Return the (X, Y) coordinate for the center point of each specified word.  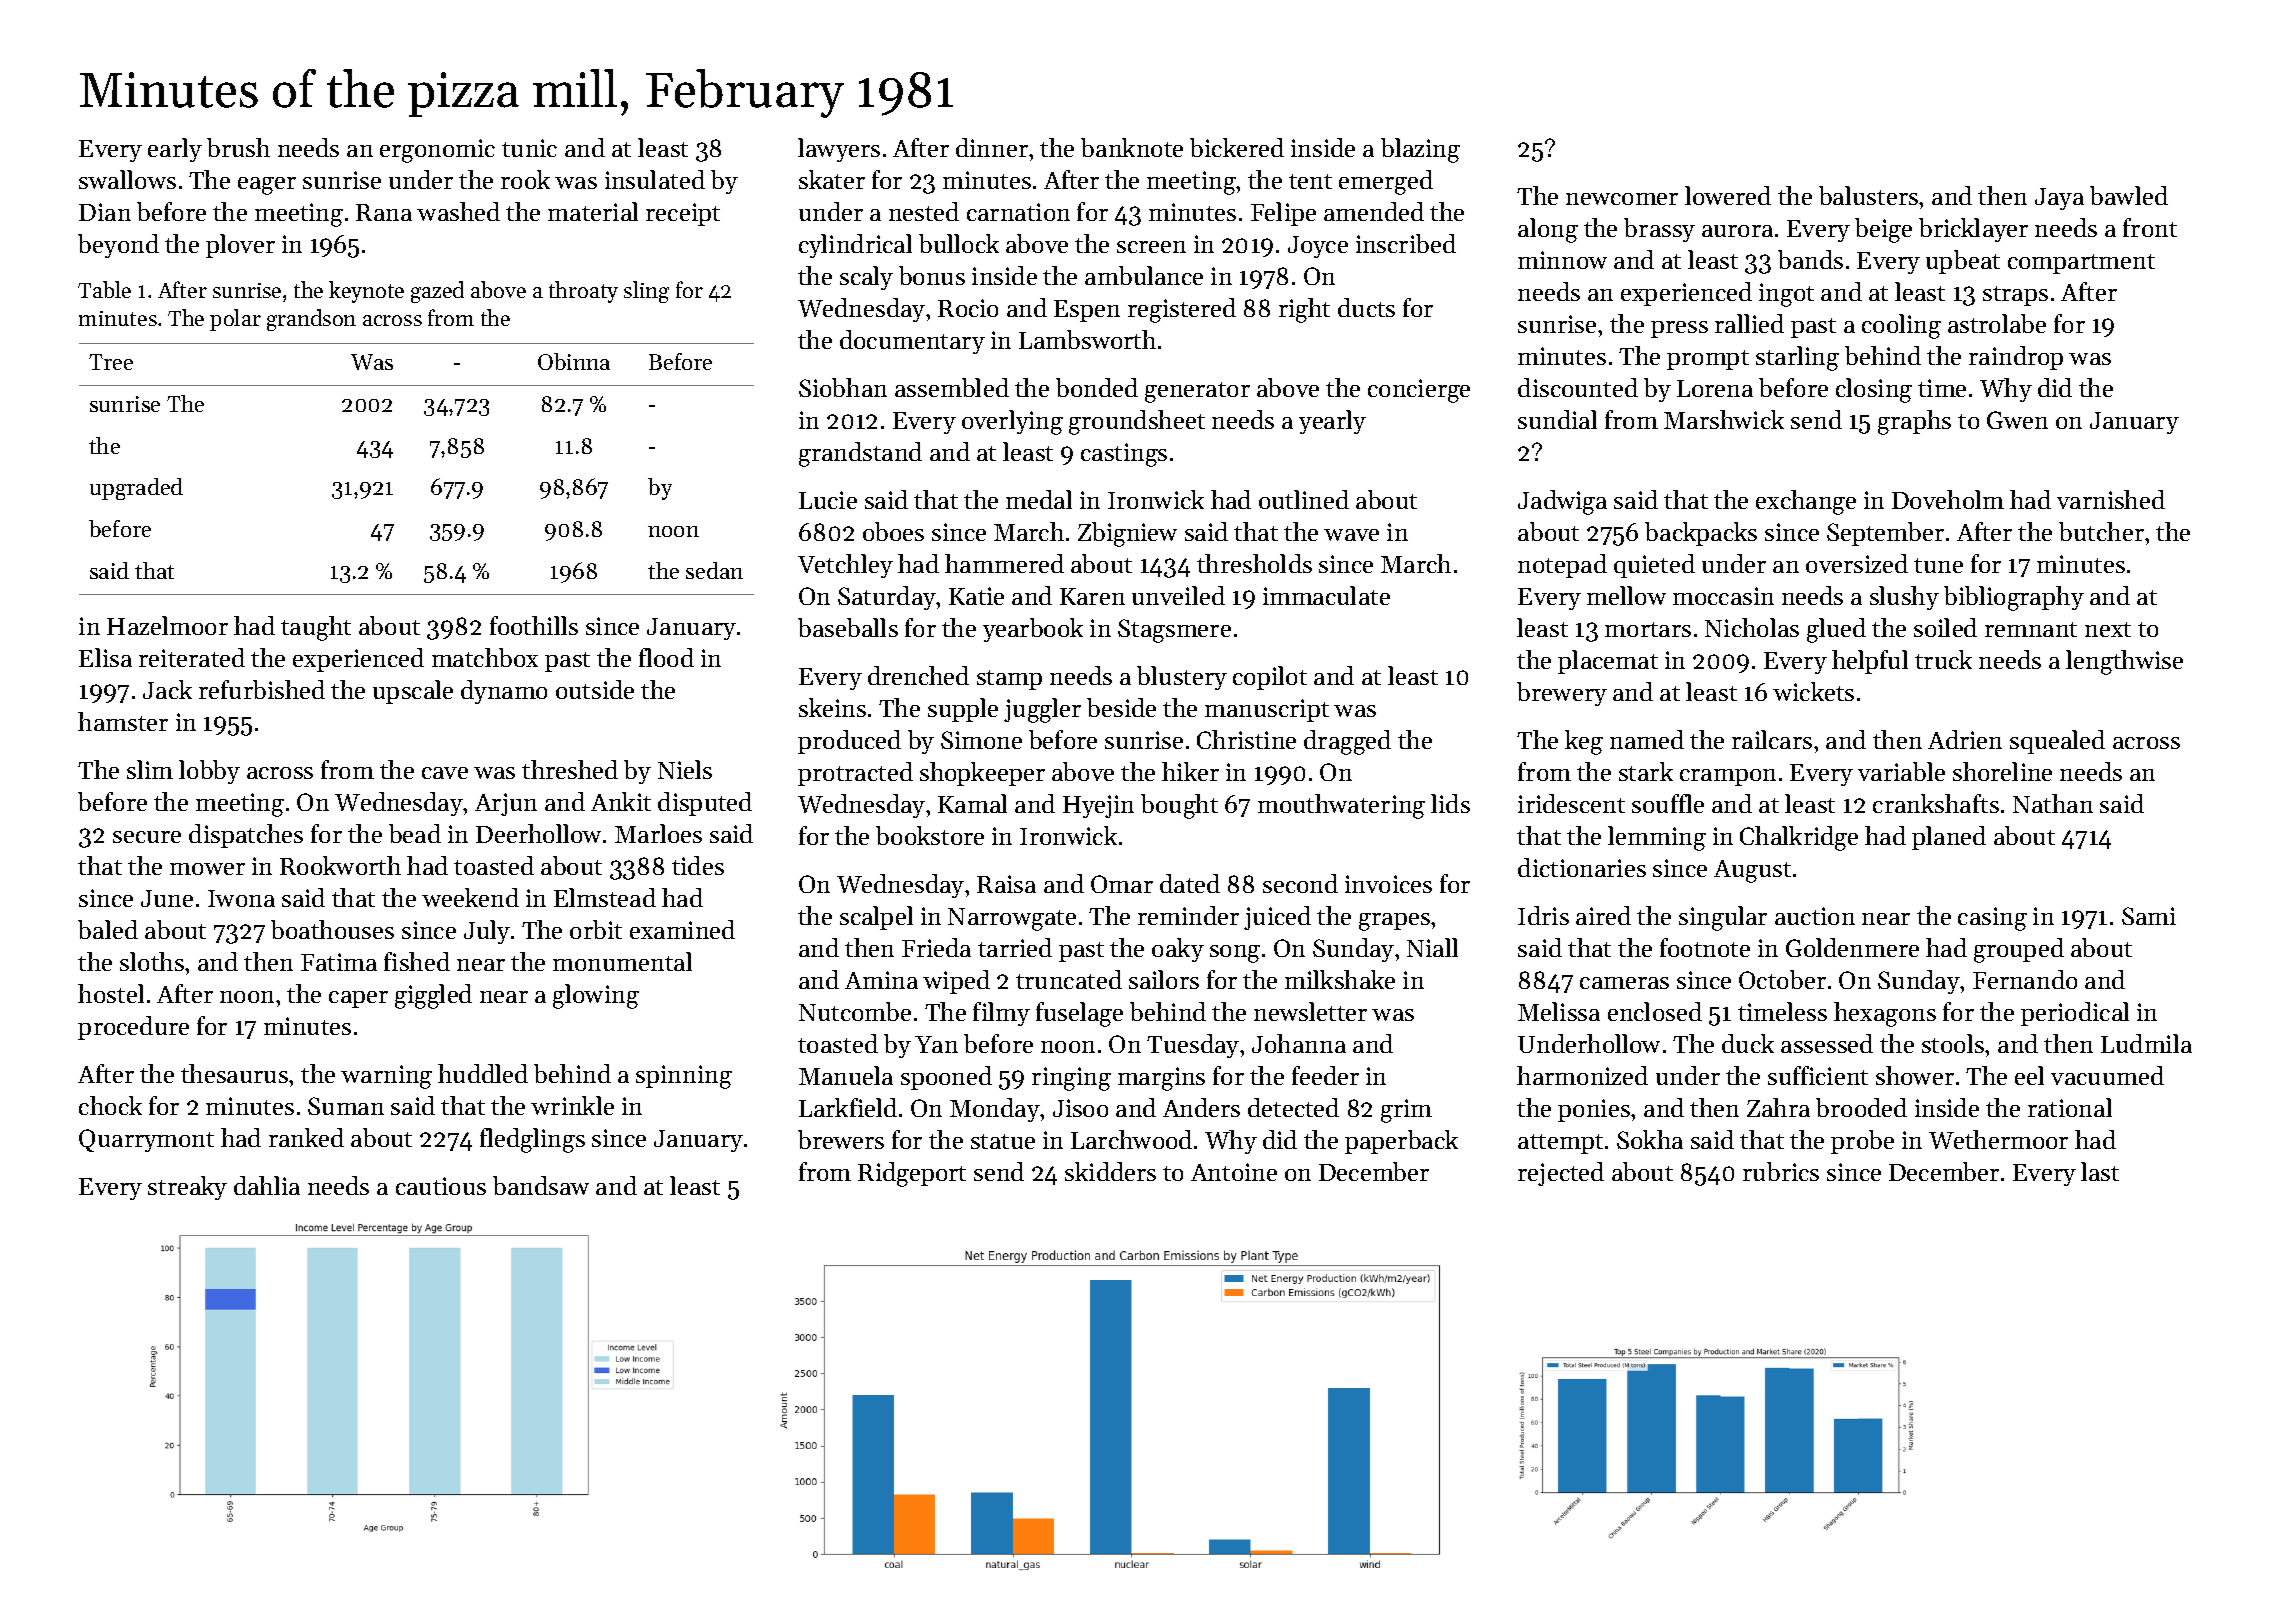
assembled (952, 387)
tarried (1015, 947)
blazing (1420, 150)
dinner (992, 147)
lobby (209, 772)
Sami (2149, 916)
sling (646, 292)
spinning (684, 1077)
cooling (1901, 326)
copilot (1270, 678)
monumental (622, 961)
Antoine (1234, 1172)
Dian (105, 212)
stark (1646, 771)
